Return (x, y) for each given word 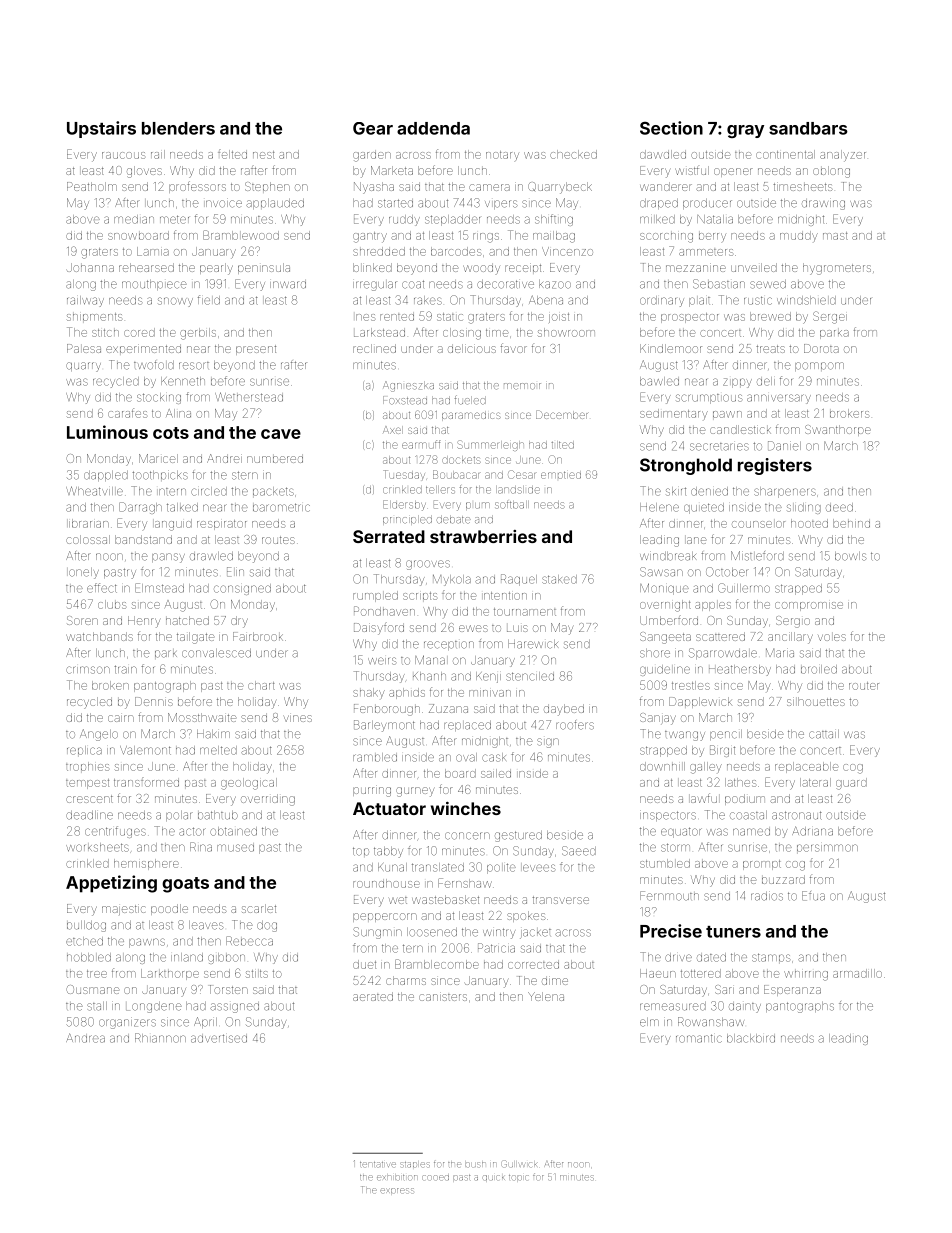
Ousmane (92, 989)
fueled (470, 400)
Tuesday (404, 475)
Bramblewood (241, 235)
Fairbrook (258, 636)
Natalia (715, 219)
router (864, 686)
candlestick (740, 429)
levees (539, 868)
